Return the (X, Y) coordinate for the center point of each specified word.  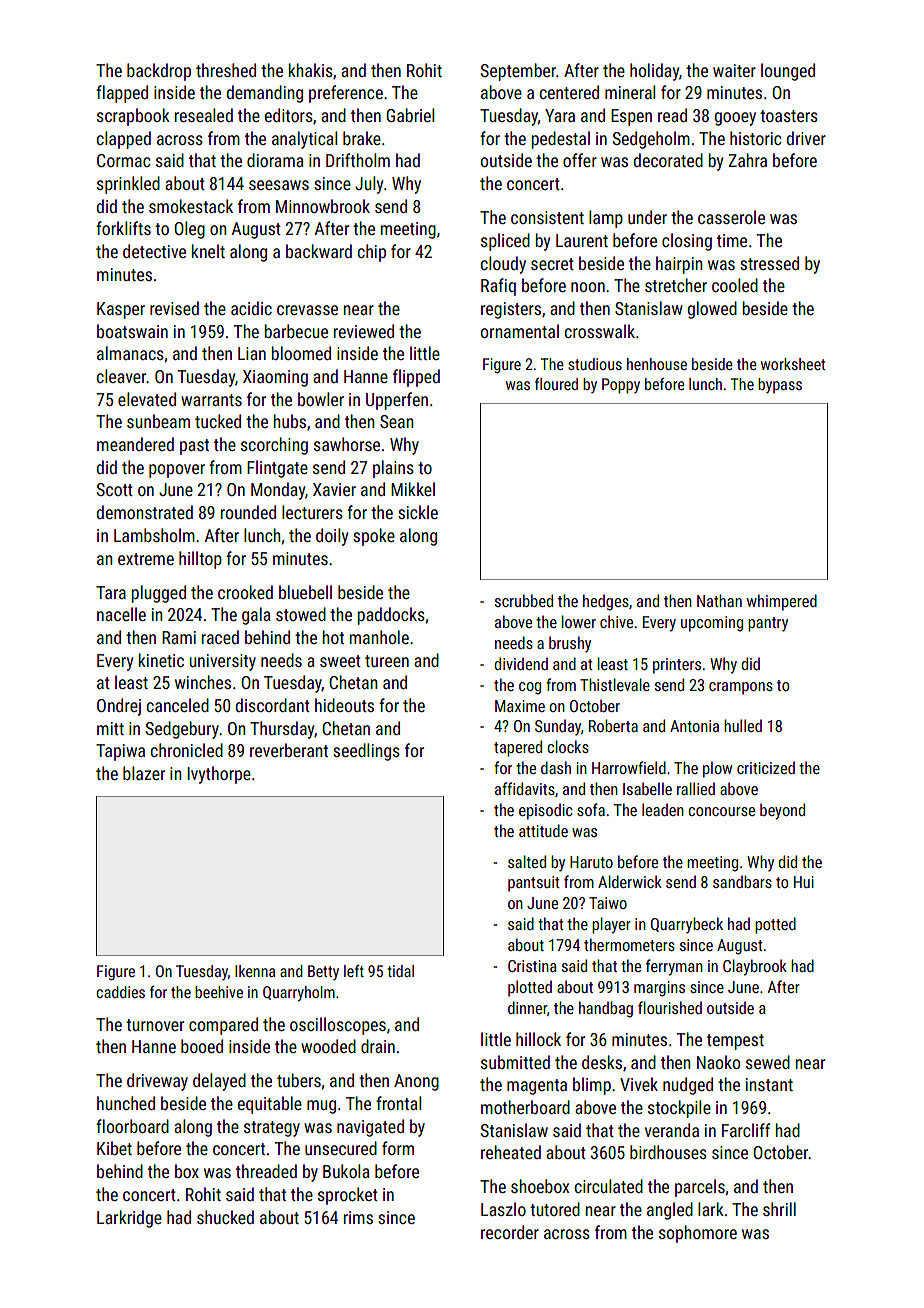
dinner (527, 1007)
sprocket (348, 1196)
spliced (505, 242)
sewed (768, 1062)
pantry (768, 624)
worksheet (793, 364)
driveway (157, 1082)
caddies (120, 992)
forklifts (123, 228)
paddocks (391, 616)
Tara (111, 592)
